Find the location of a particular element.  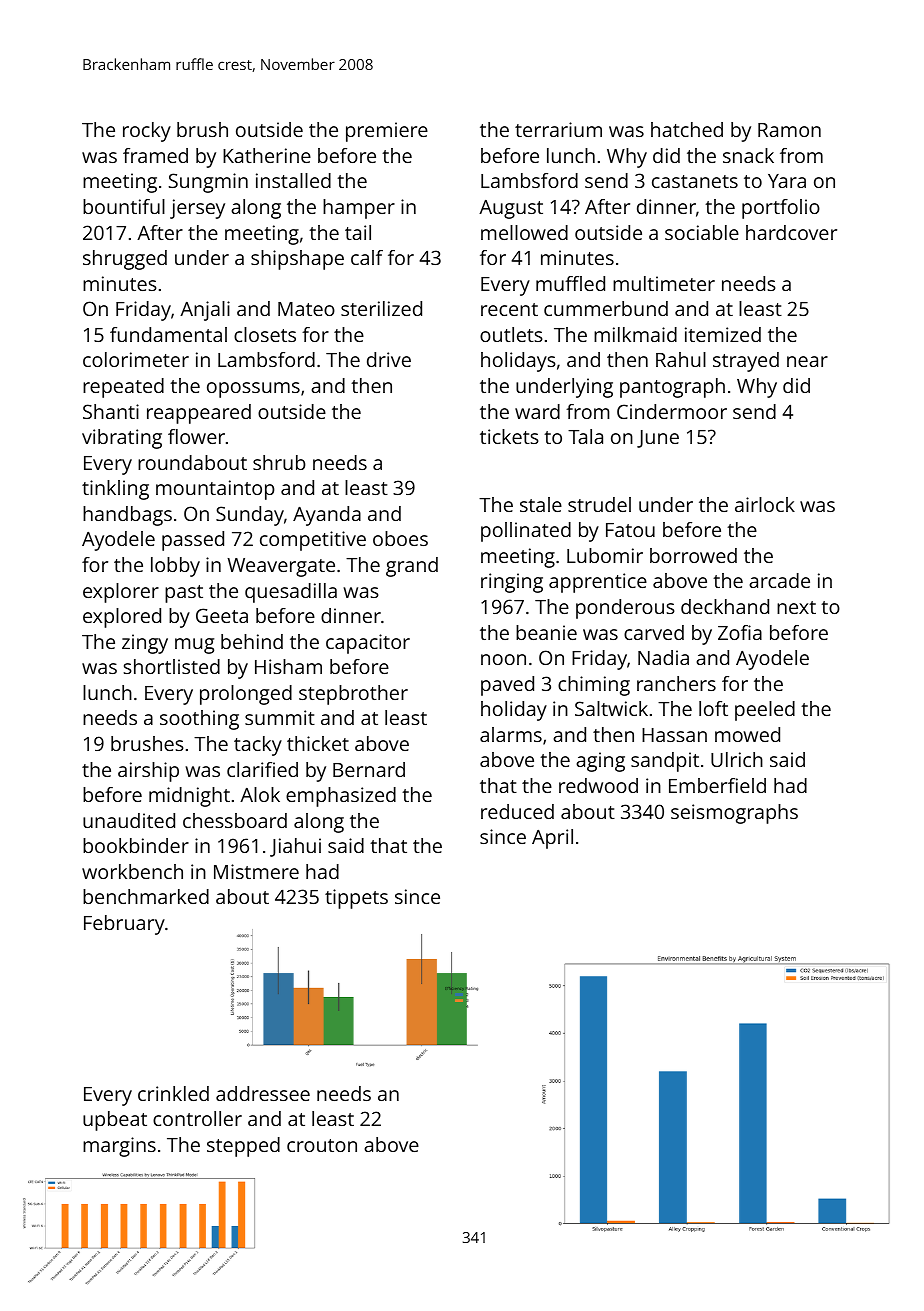

stepped is located at coordinates (243, 1147).
